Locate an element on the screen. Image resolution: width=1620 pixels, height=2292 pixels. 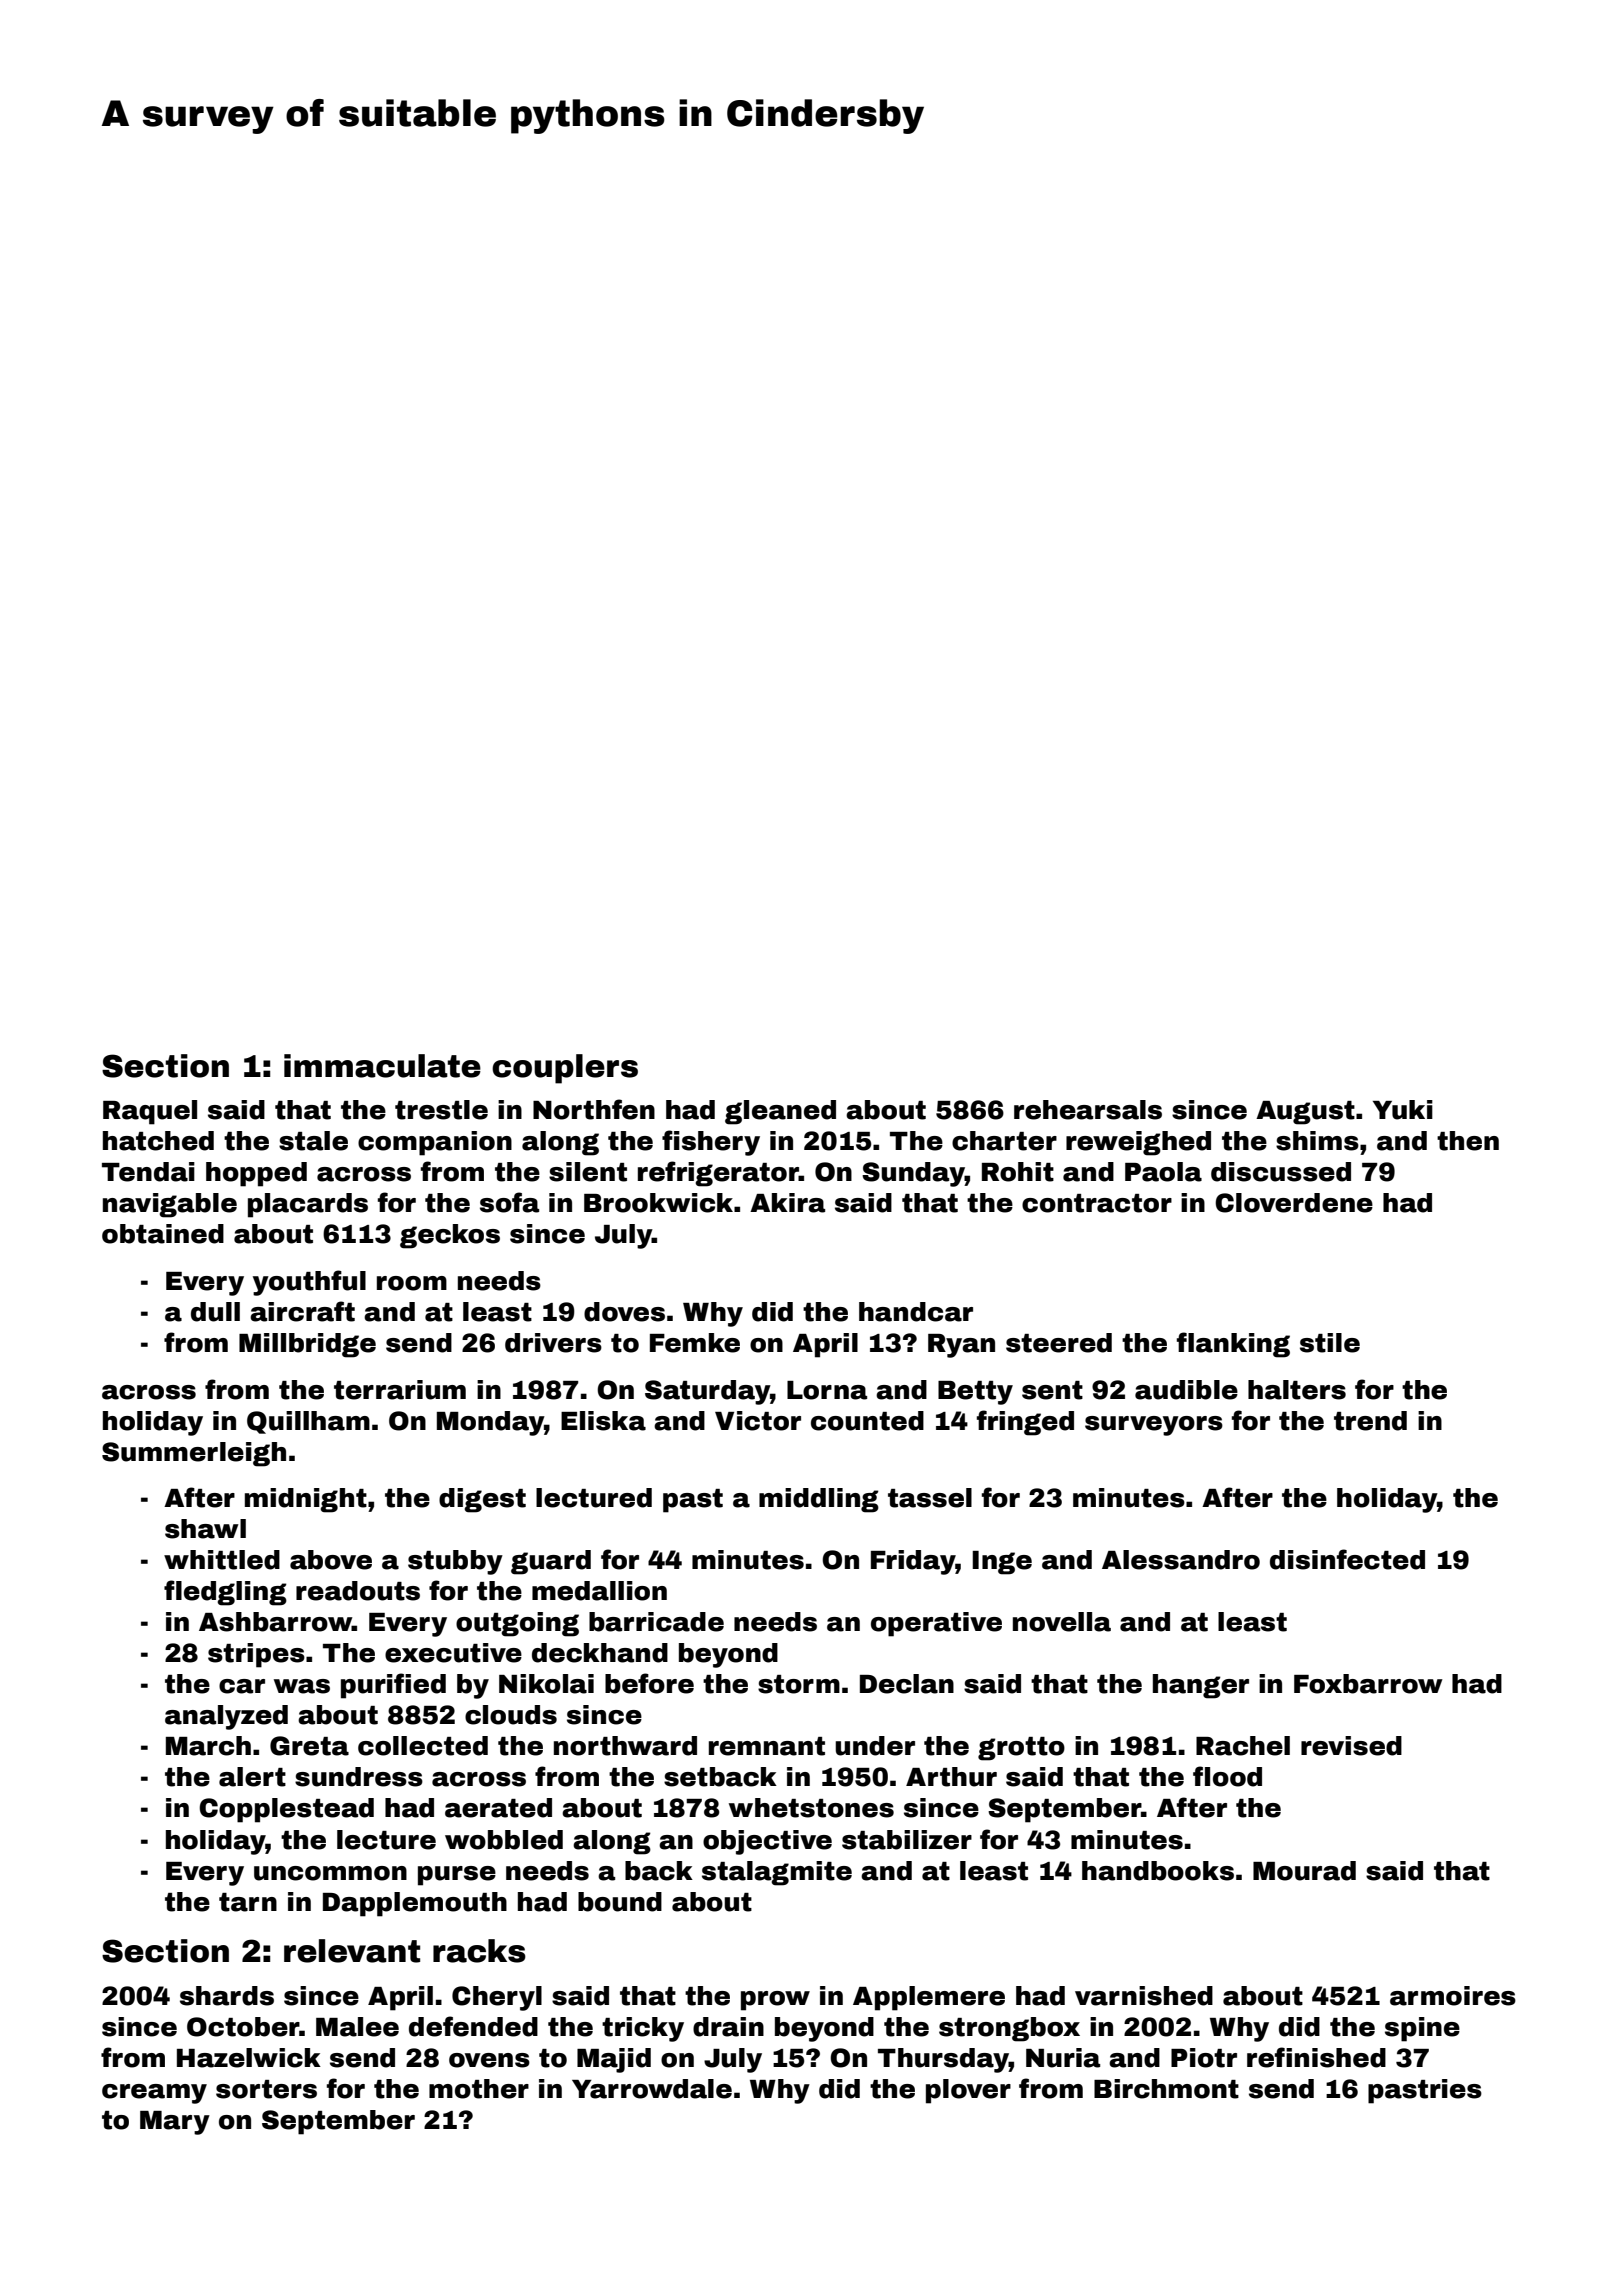
sorters is located at coordinates (266, 2089).
